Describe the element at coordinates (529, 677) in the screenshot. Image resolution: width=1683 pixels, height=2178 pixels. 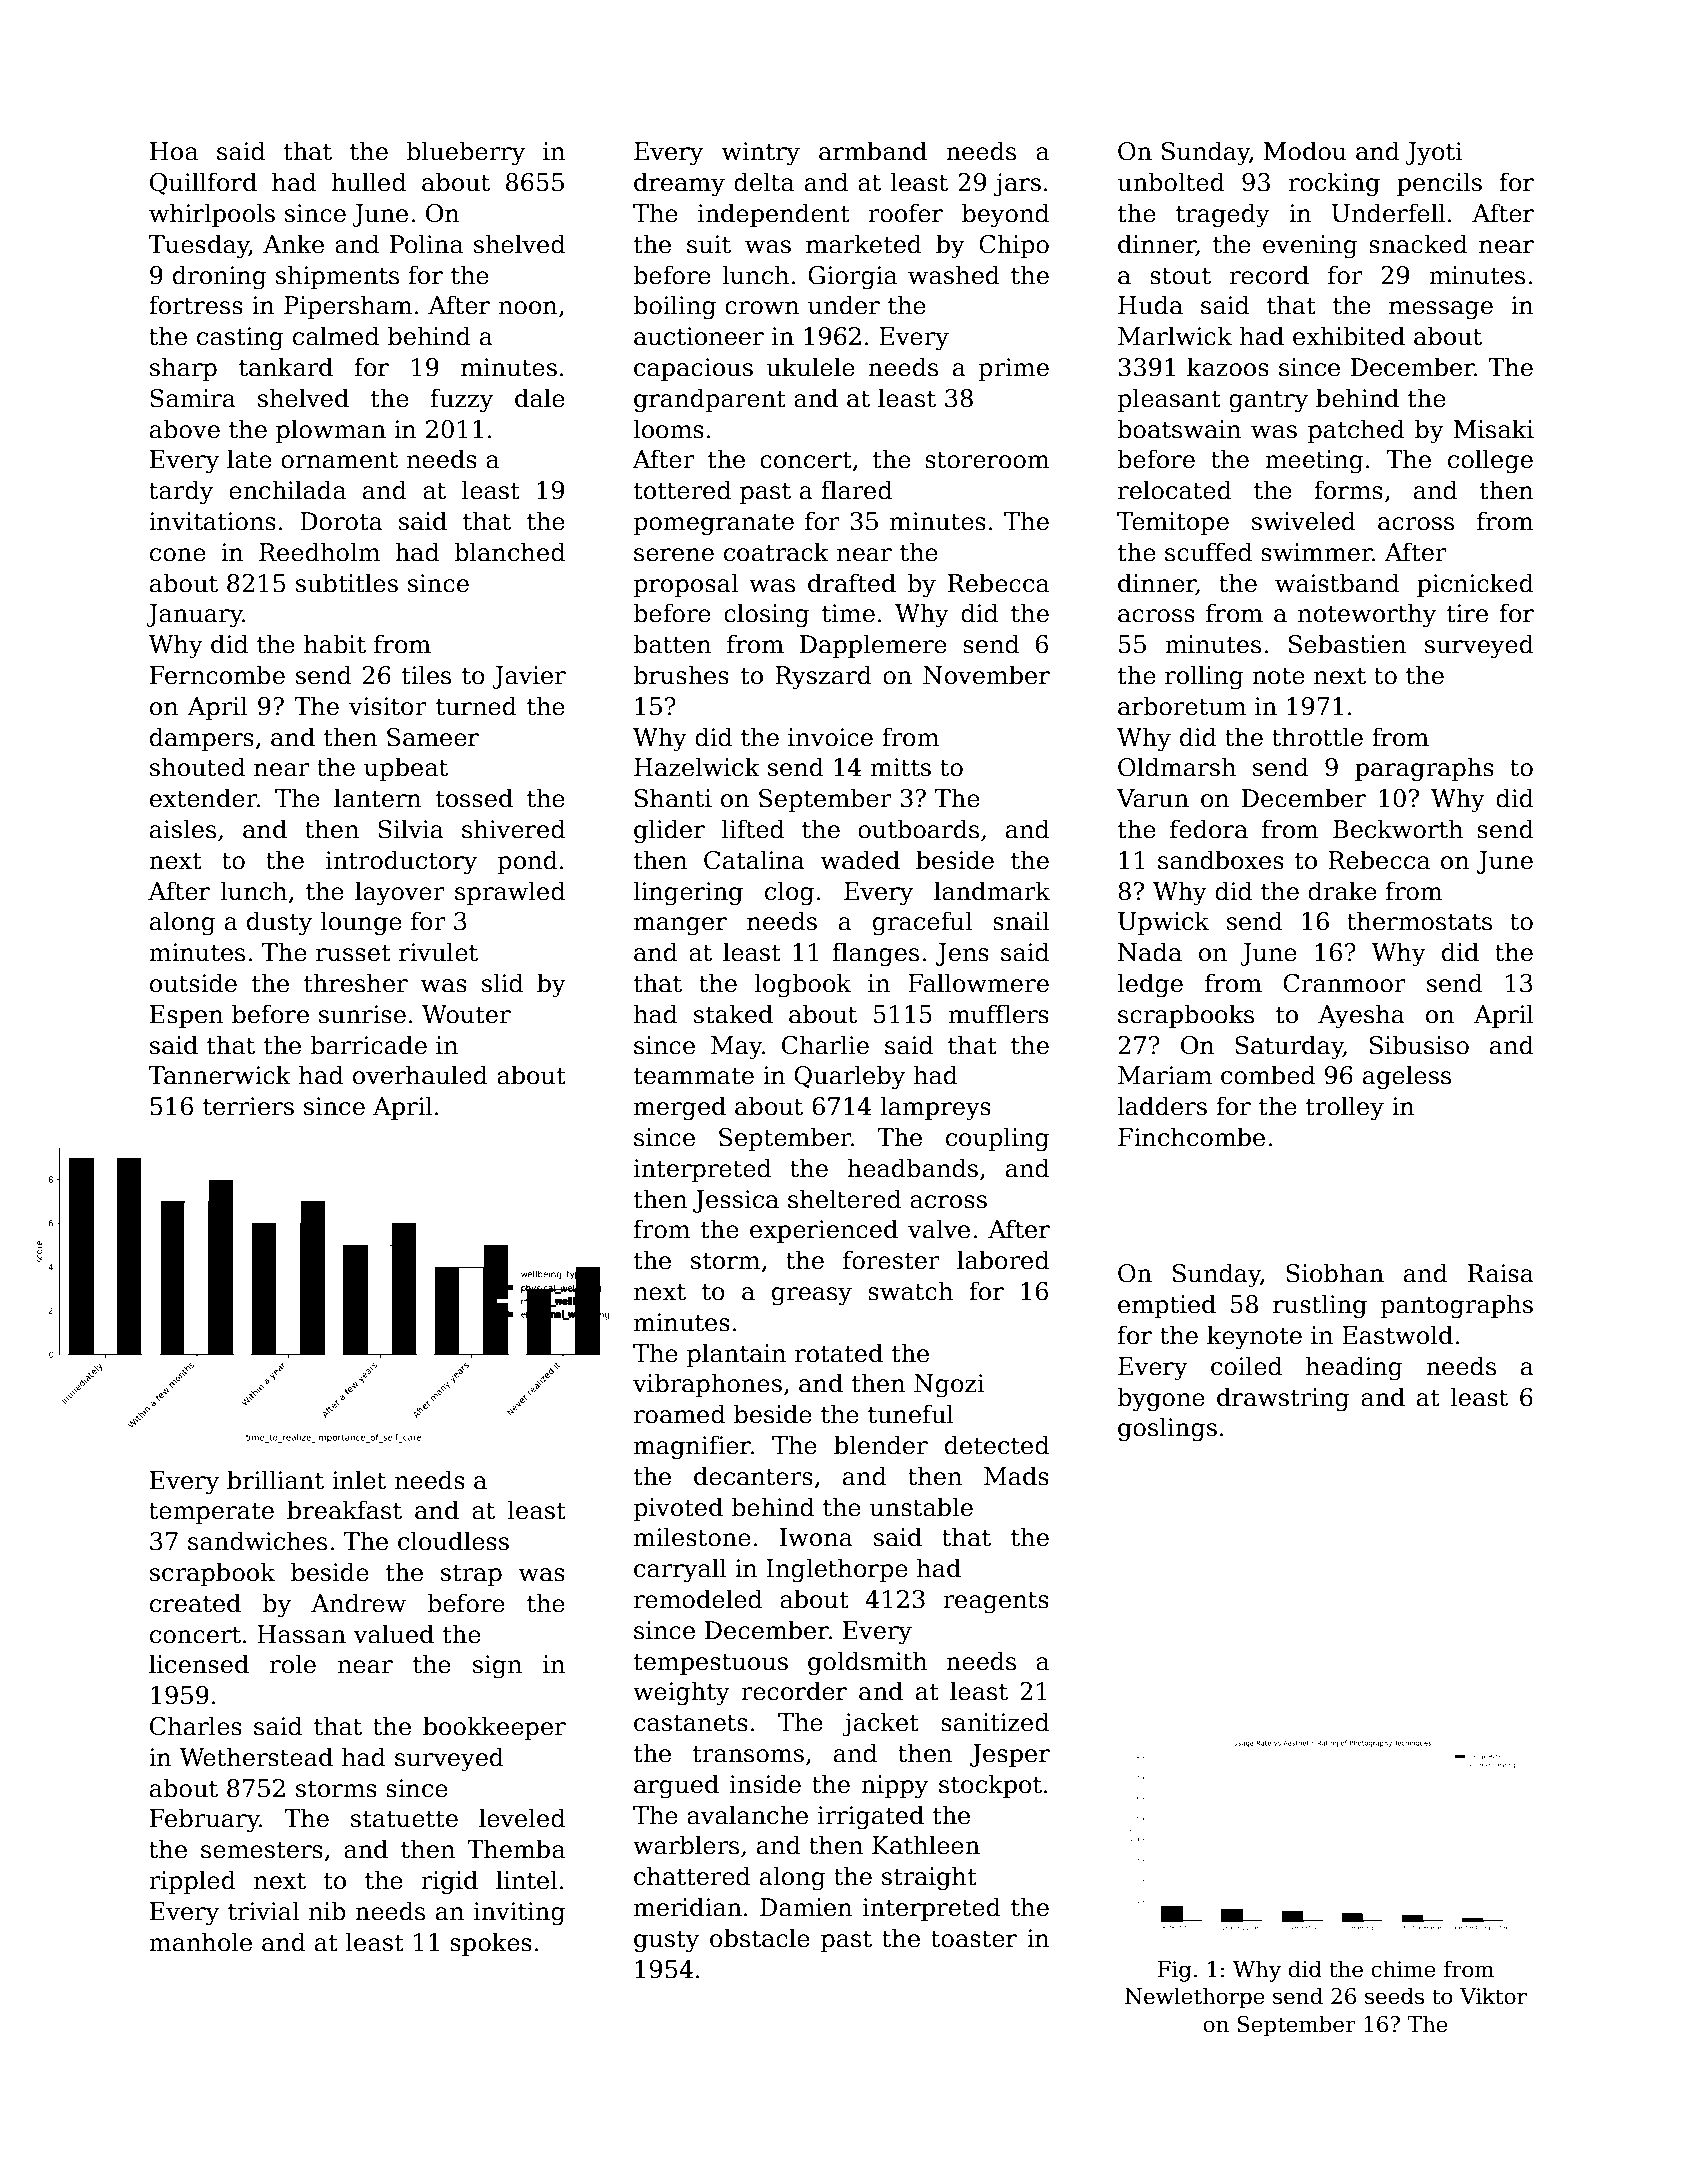
I see `Javier` at that location.
